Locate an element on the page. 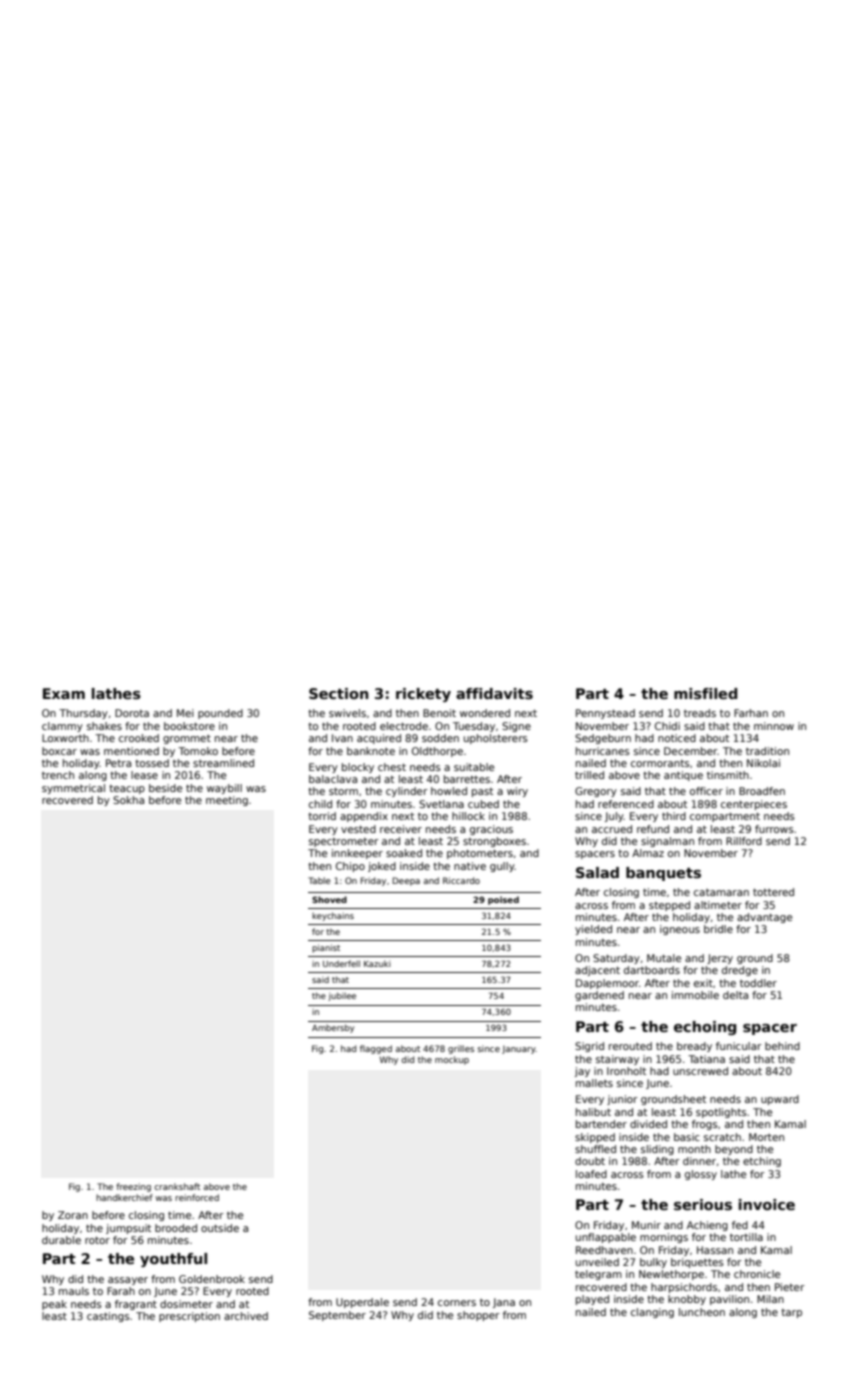  pounded is located at coordinates (220, 714).
